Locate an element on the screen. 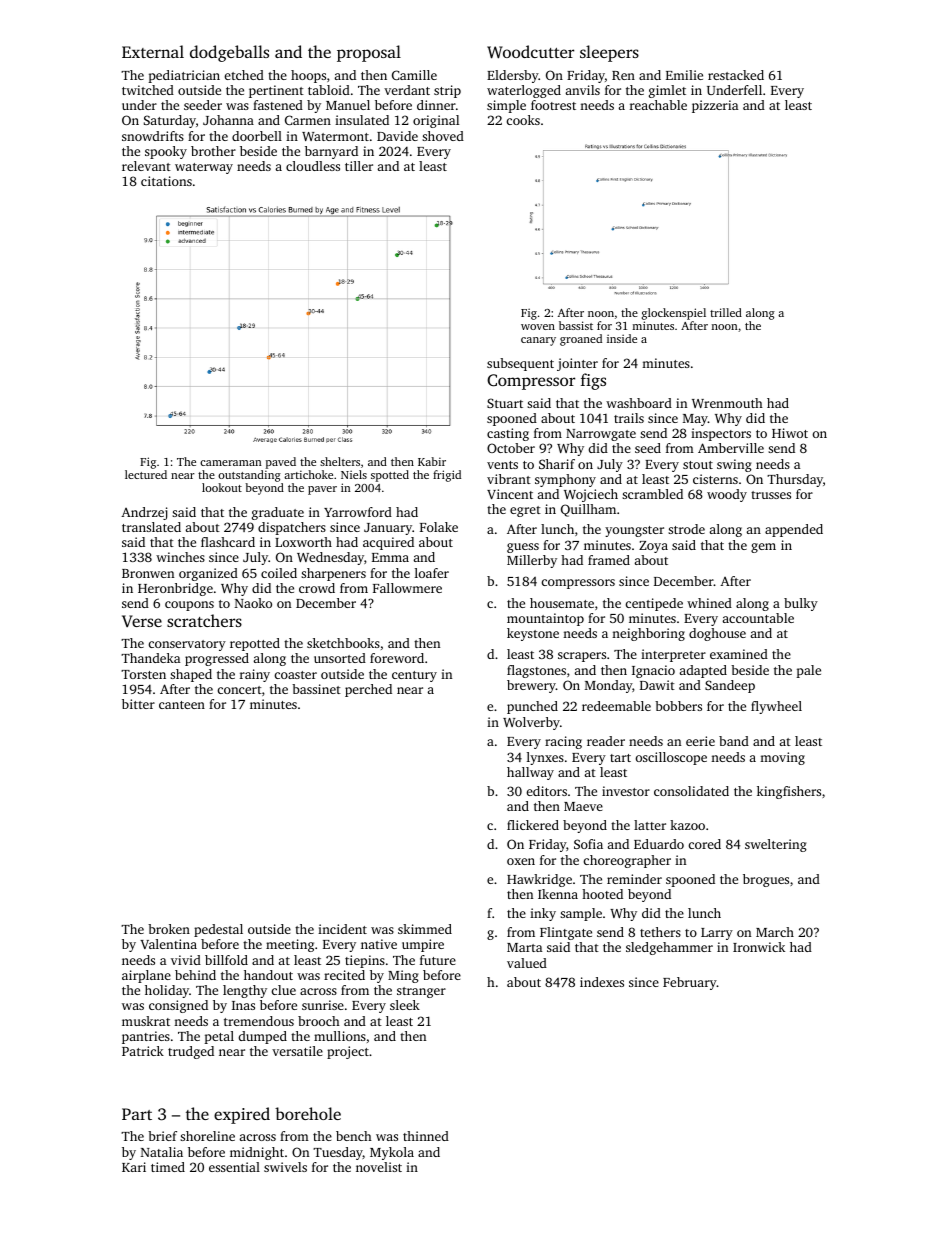 This screenshot has width=952, height=1233. Emilie is located at coordinates (684, 75).
